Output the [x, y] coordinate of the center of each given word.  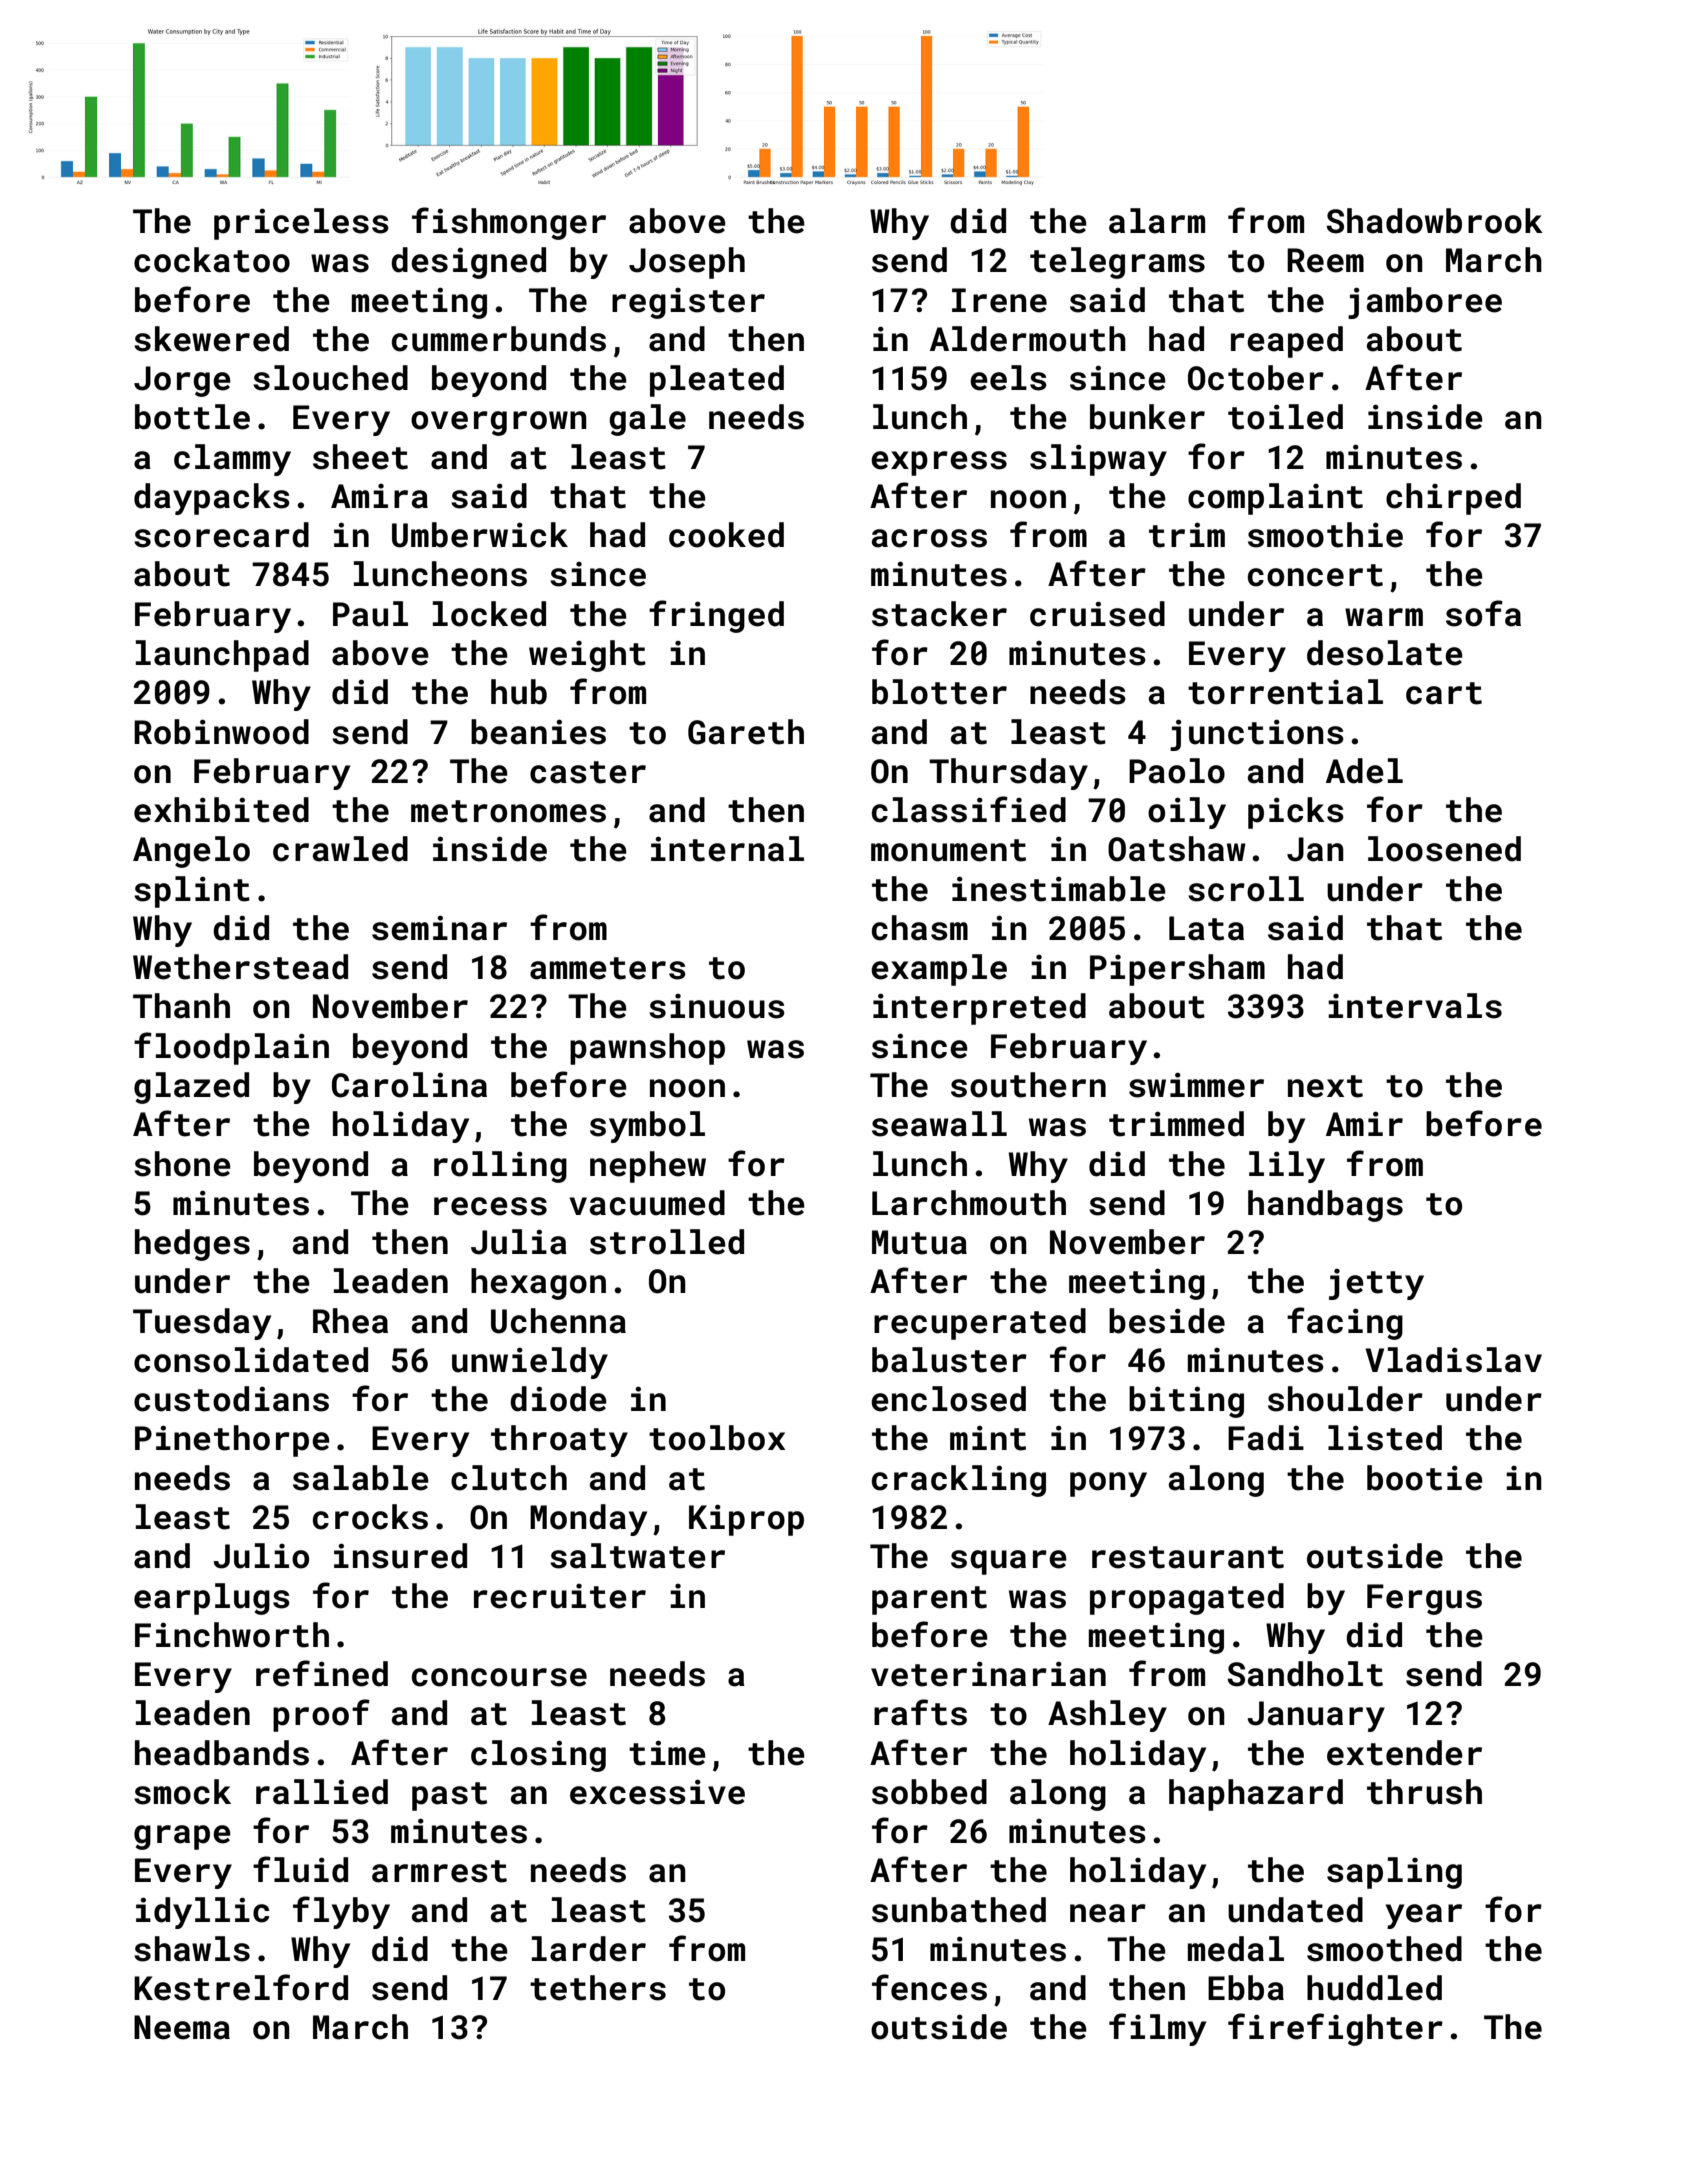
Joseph [687, 263]
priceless [301, 224]
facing [1345, 1323]
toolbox [717, 1438]
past [449, 1796]
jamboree [1425, 303]
